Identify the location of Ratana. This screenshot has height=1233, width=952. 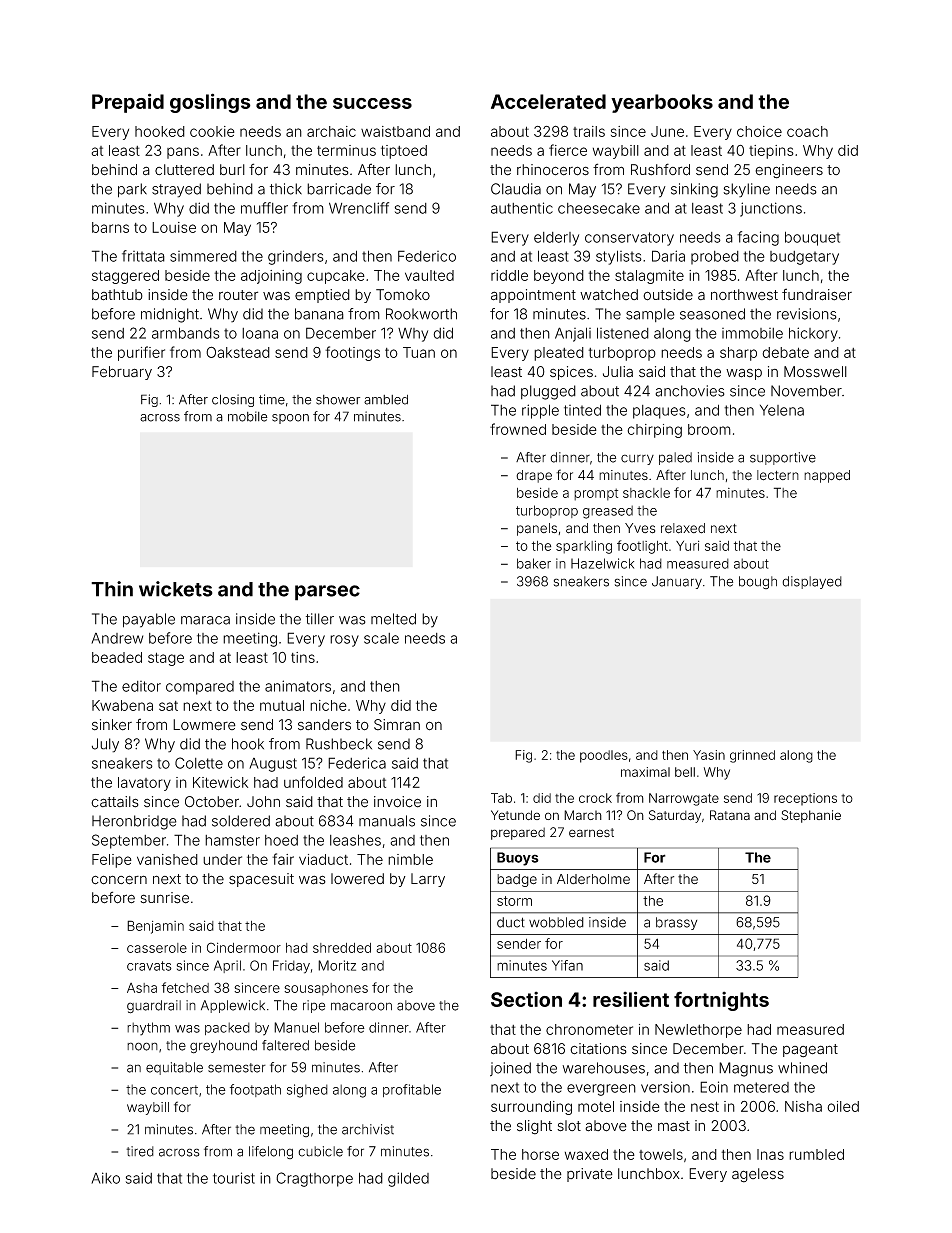
(730, 815).
